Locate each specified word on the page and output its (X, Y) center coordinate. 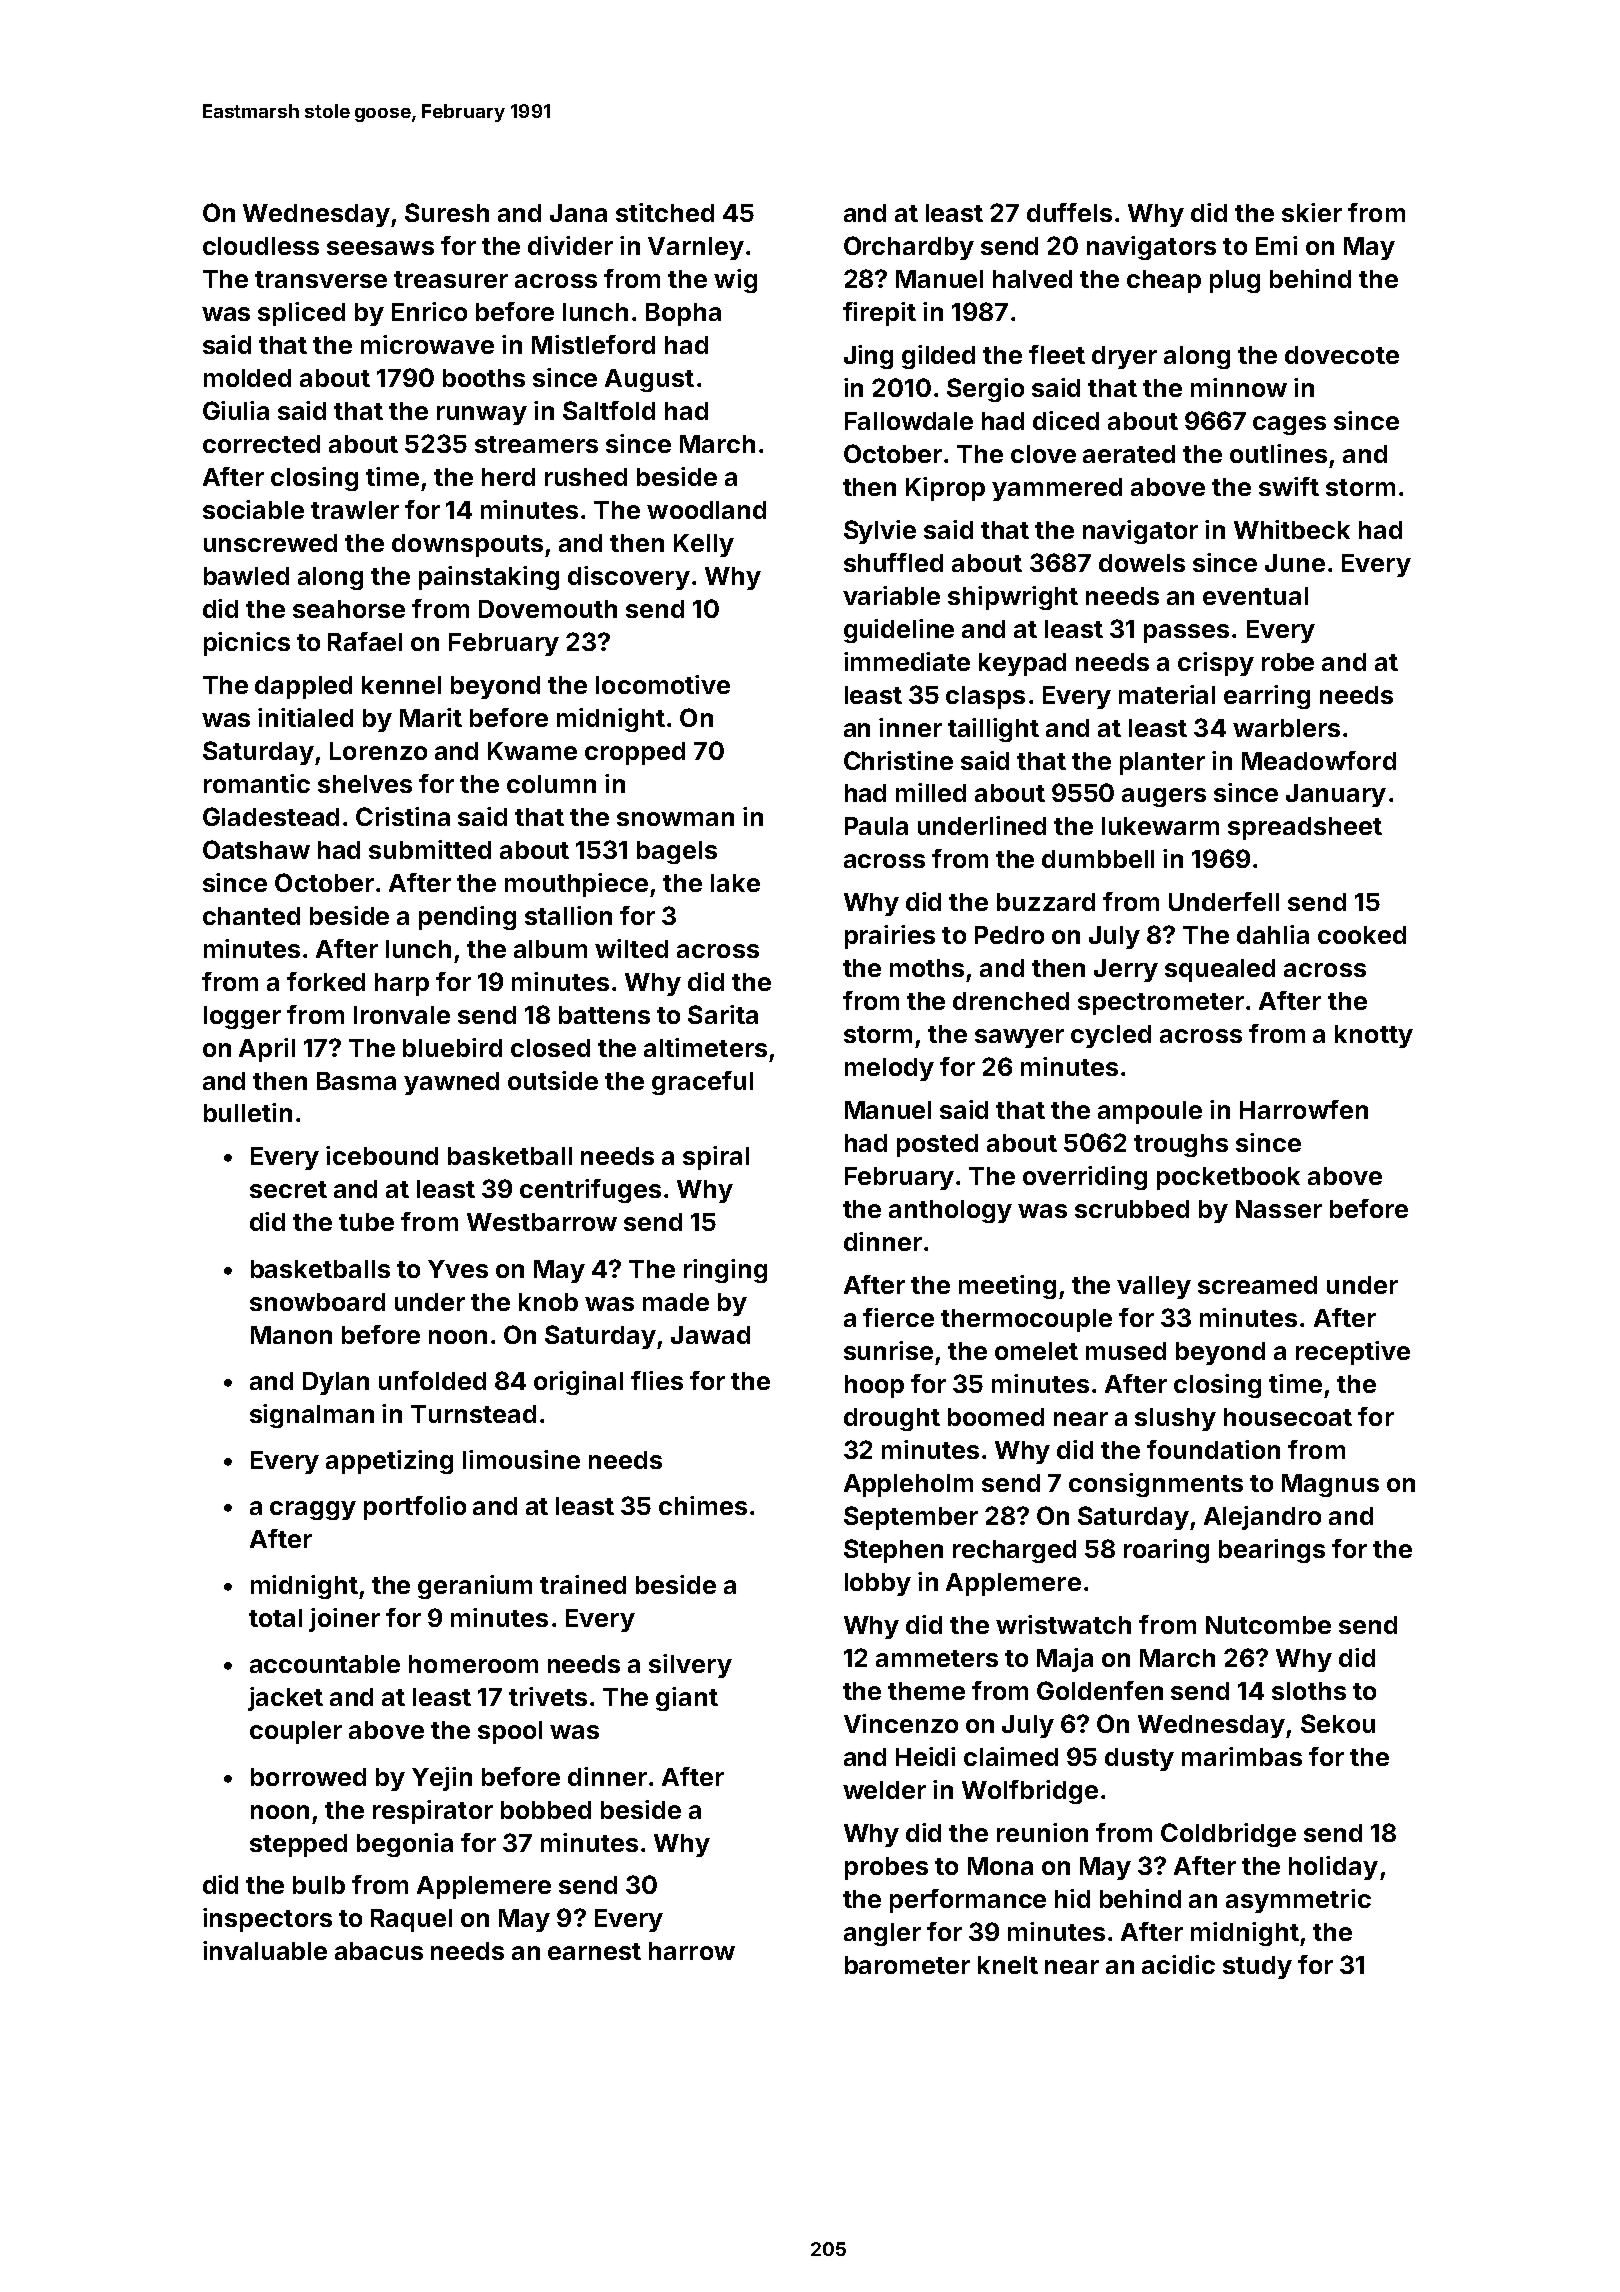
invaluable (265, 1950)
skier (1312, 212)
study (1257, 1967)
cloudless (261, 246)
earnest (594, 1951)
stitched (665, 212)
